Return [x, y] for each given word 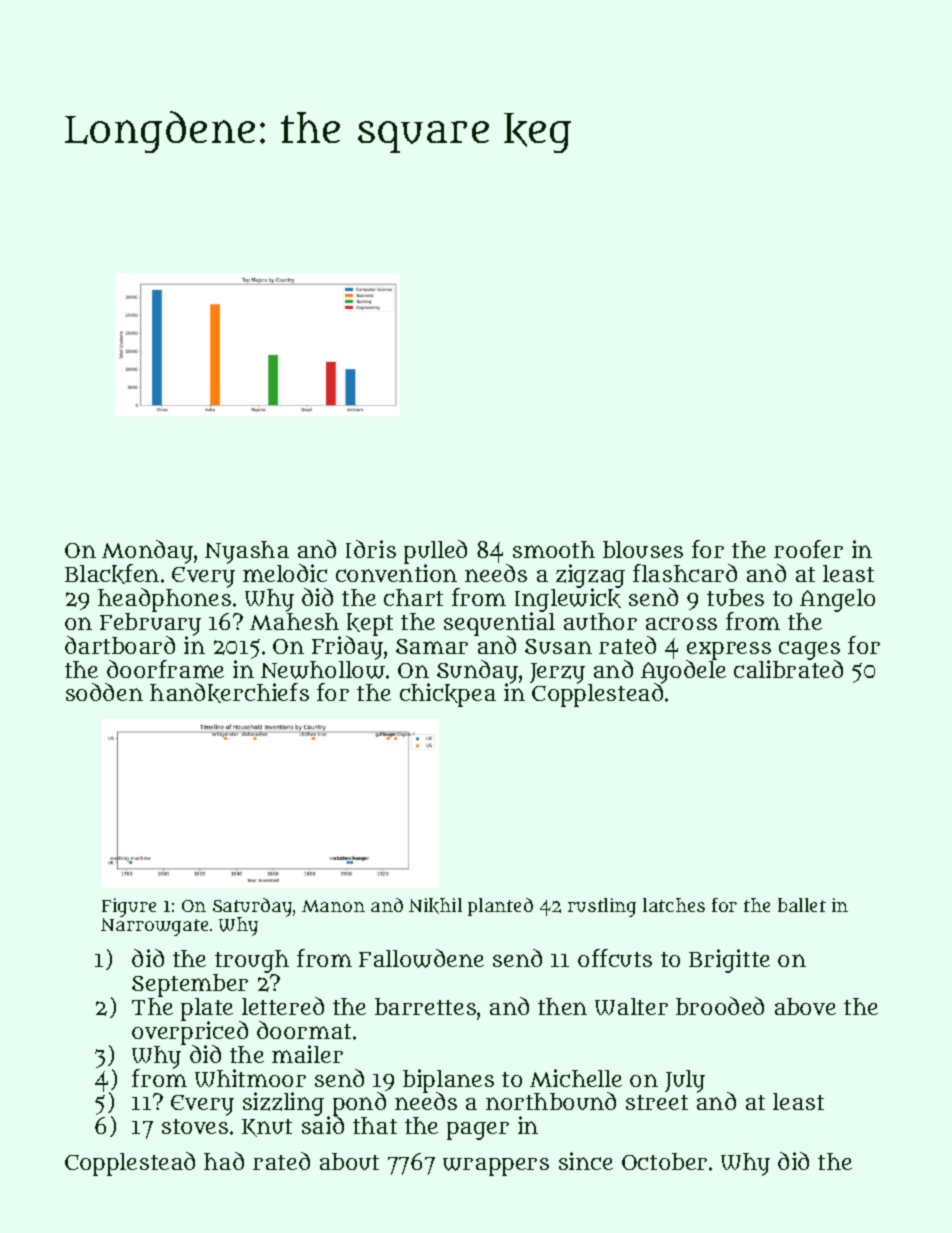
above [805, 1006]
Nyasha [247, 552]
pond [359, 1104]
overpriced [190, 1033]
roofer [808, 549]
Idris [371, 549]
